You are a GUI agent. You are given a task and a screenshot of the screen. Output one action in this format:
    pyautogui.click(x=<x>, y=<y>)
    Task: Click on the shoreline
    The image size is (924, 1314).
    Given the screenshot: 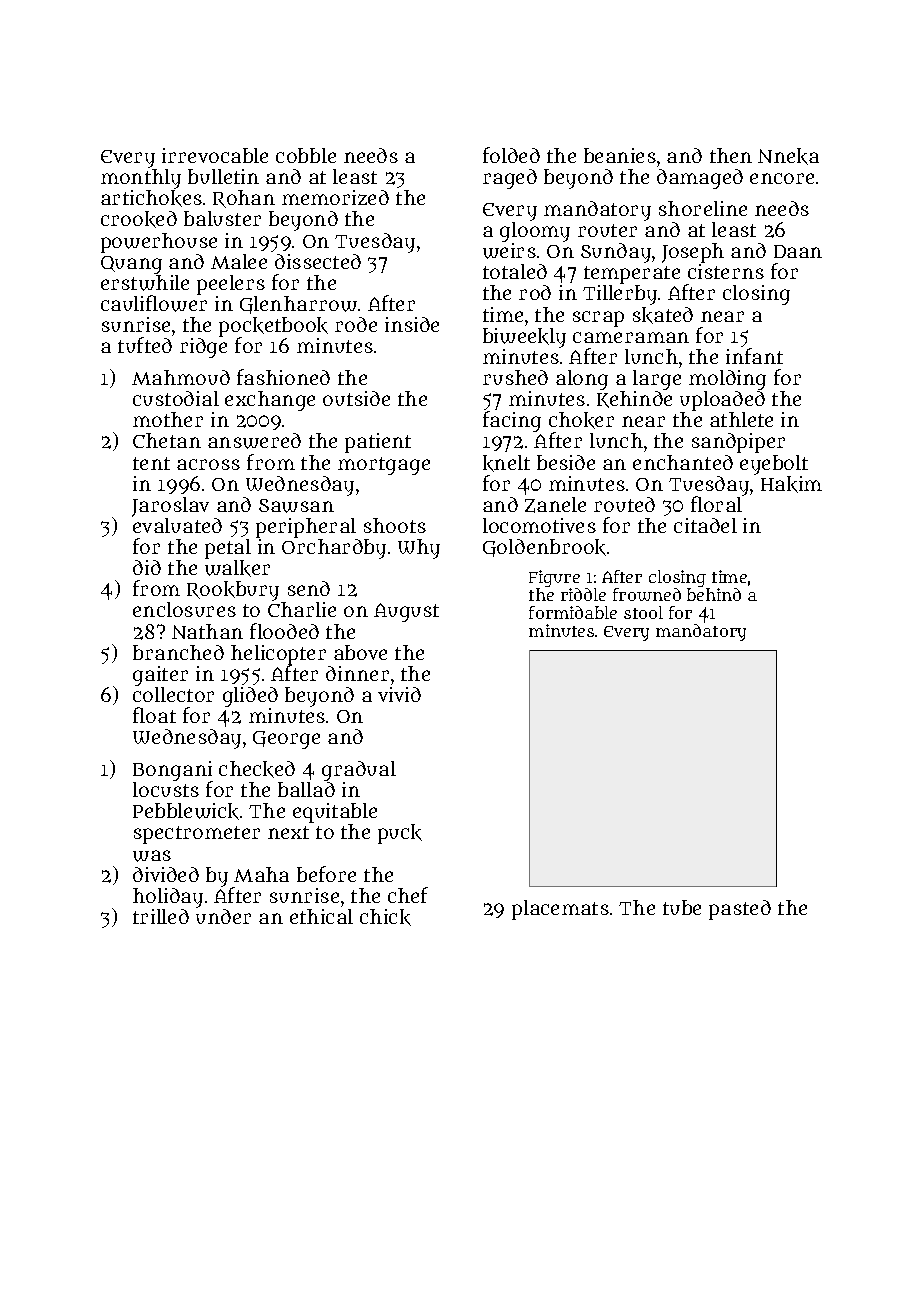 What is the action you would take?
    pyautogui.click(x=703, y=208)
